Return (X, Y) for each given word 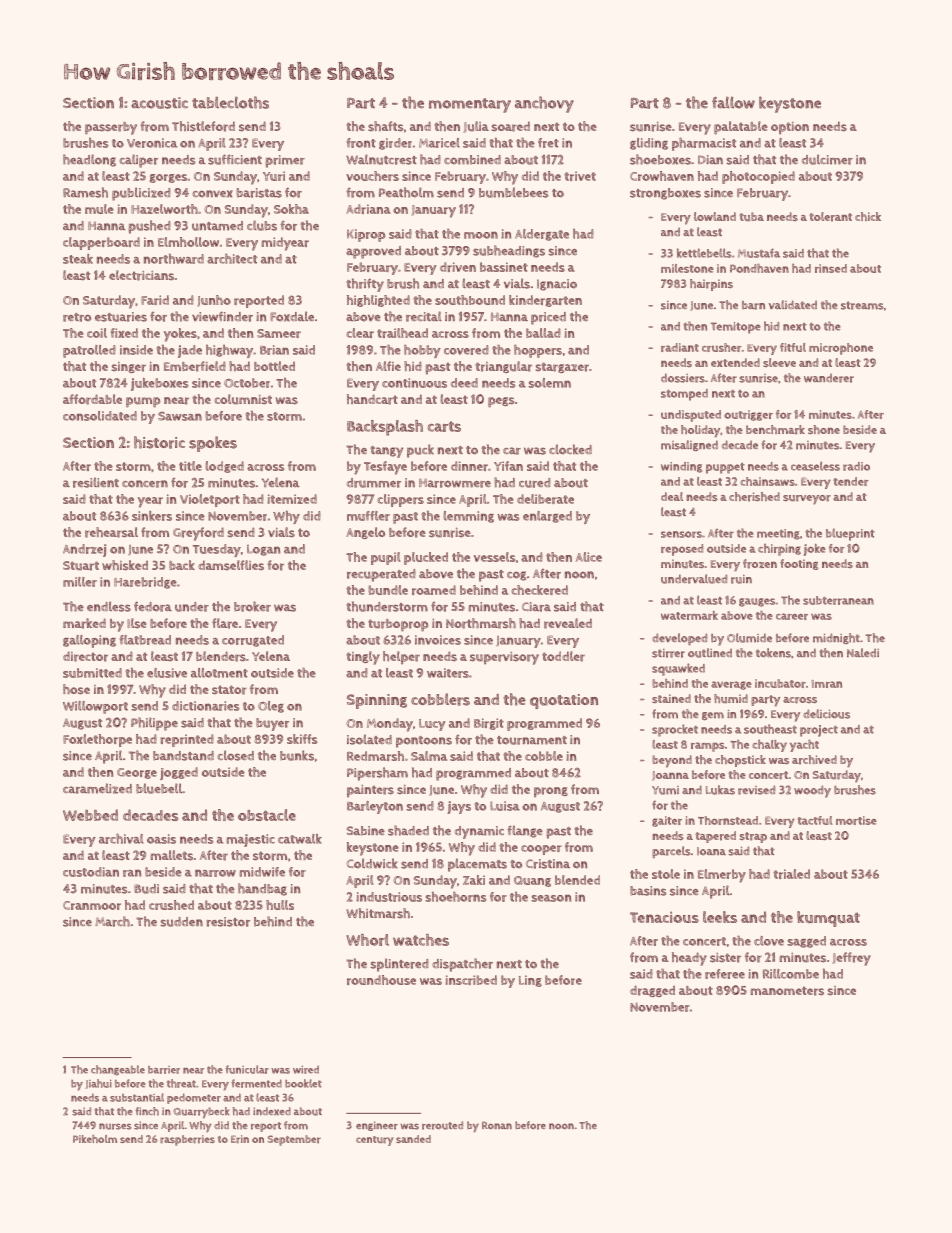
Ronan (497, 1125)
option (790, 127)
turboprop (398, 625)
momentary (470, 105)
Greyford (198, 534)
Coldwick (372, 863)
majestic (250, 840)
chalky (769, 746)
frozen (760, 564)
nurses (115, 1126)
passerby (111, 128)
